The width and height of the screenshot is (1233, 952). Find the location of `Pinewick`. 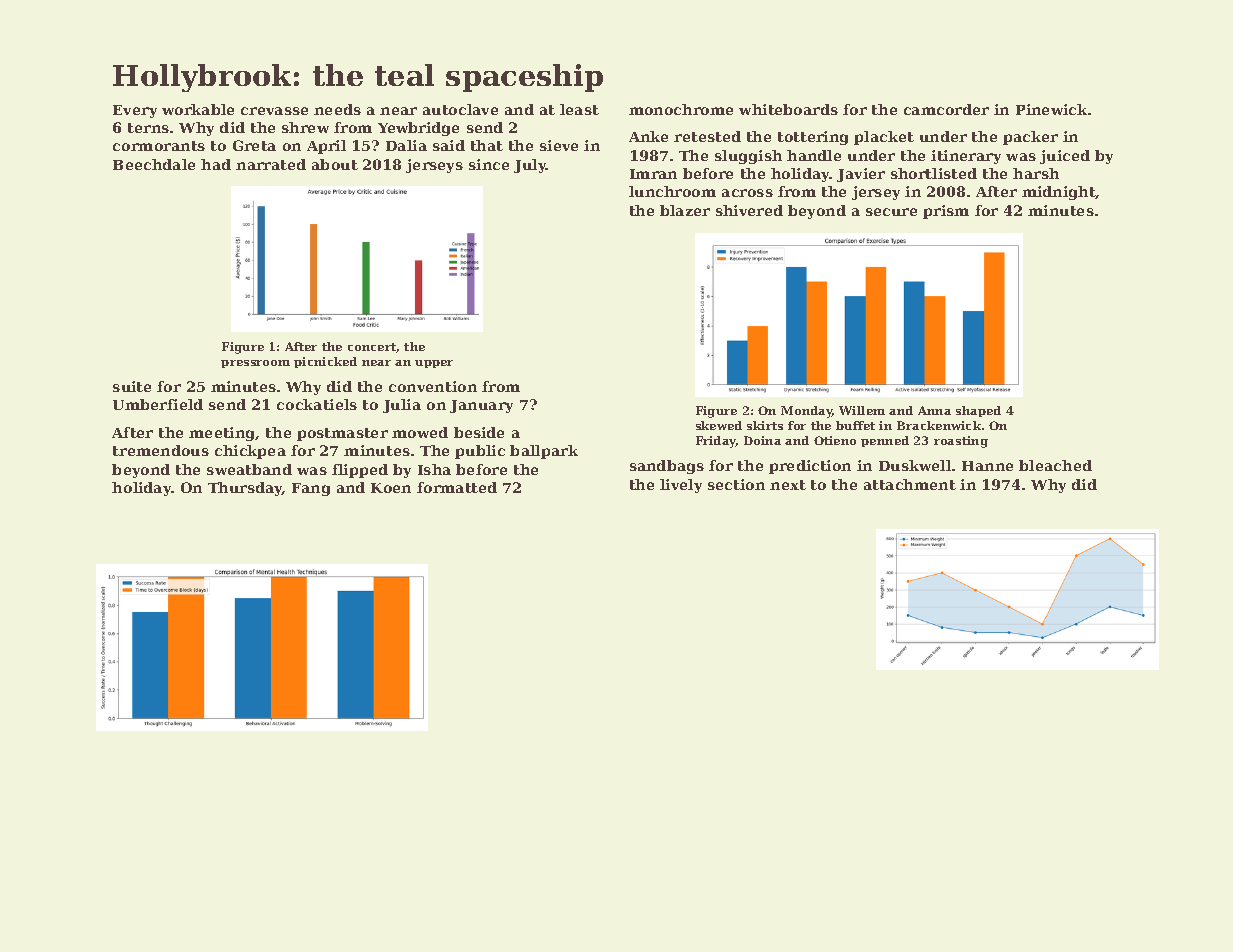

Pinewick is located at coordinates (1051, 109).
